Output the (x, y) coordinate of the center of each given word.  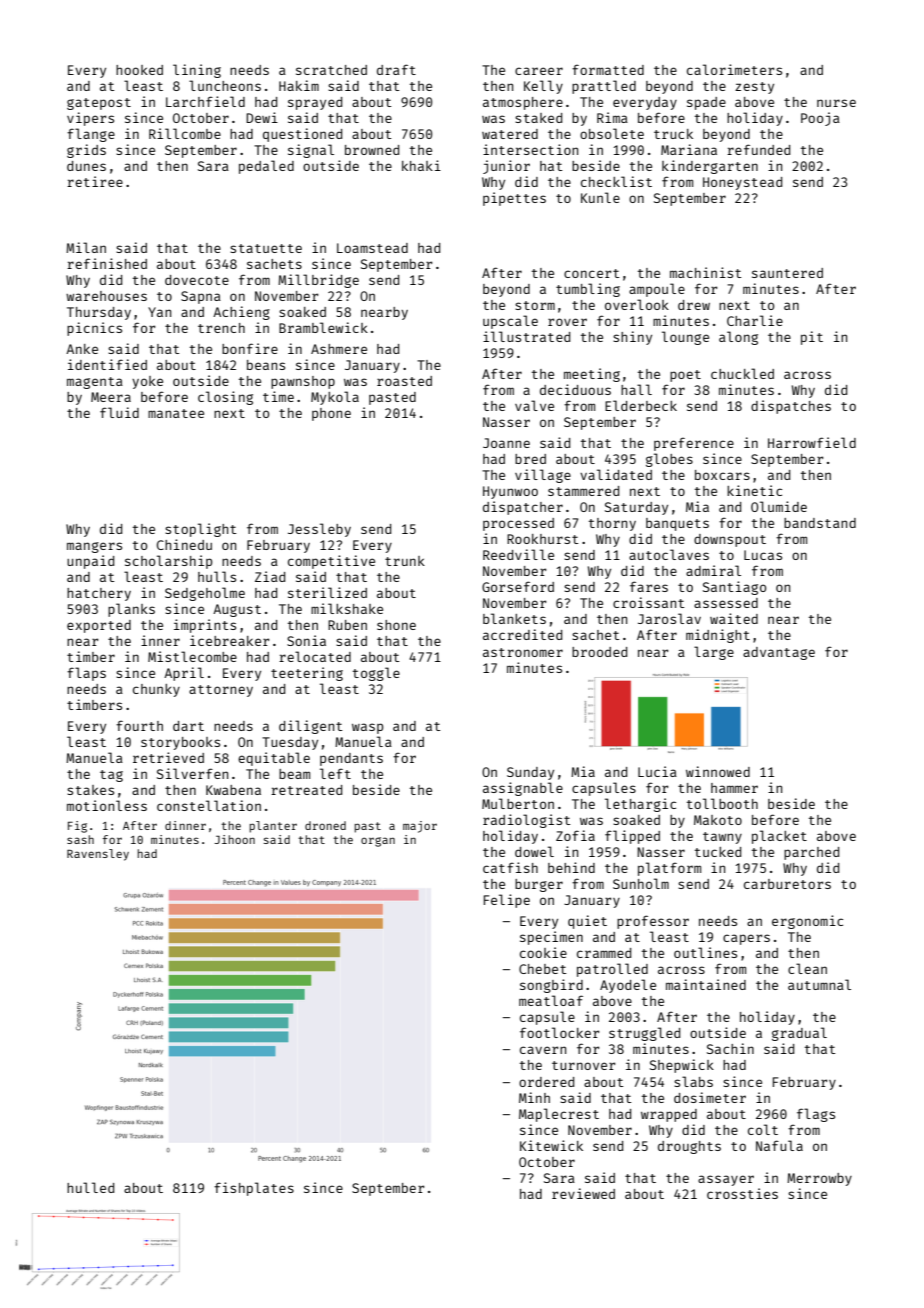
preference (694, 444)
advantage (779, 653)
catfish (510, 867)
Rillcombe (185, 133)
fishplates (254, 1189)
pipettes (514, 199)
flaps (86, 674)
